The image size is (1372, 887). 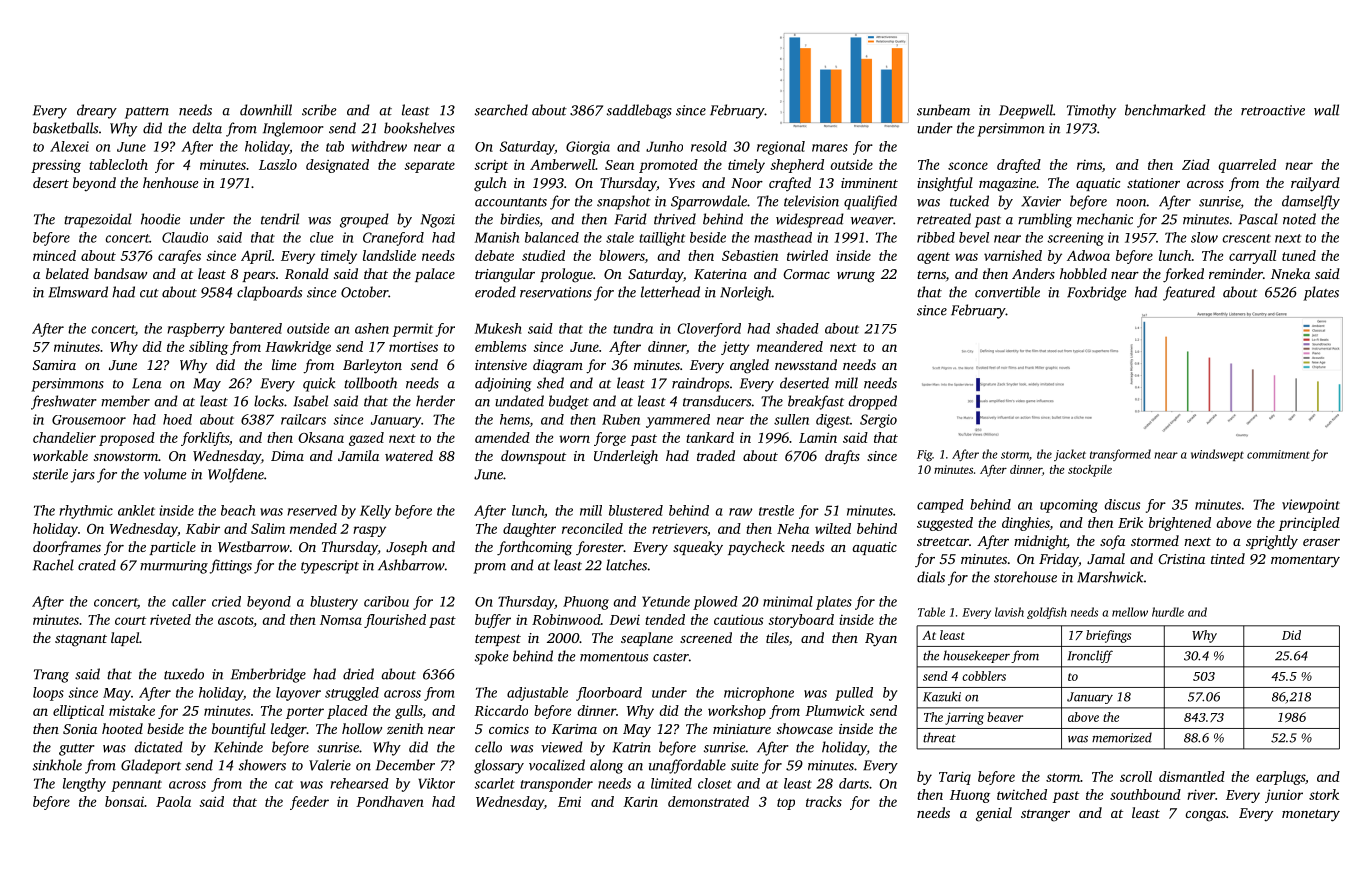 What do you see at coordinates (854, 694) in the screenshot?
I see `pulled` at bounding box center [854, 694].
